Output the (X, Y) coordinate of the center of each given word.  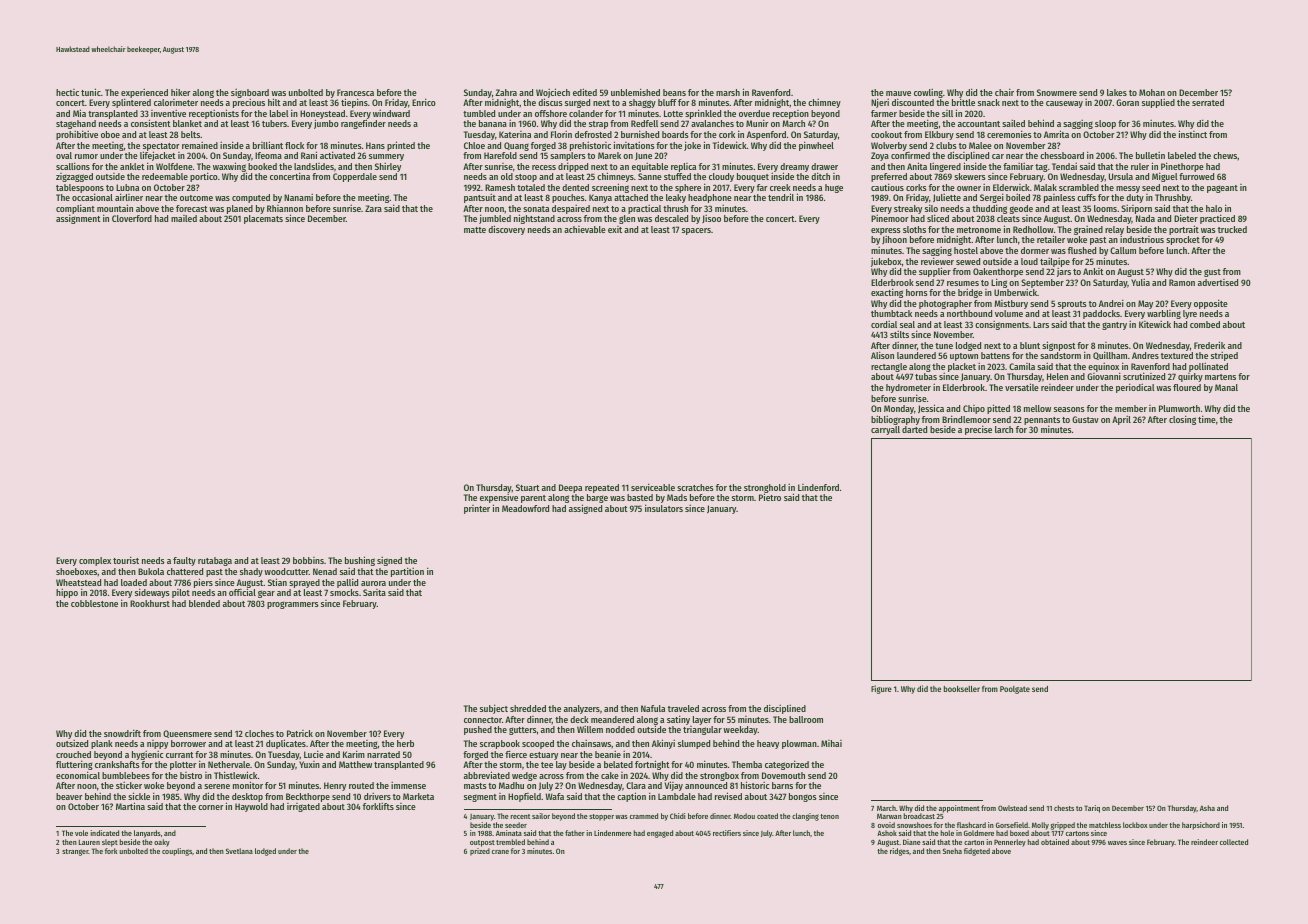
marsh (728, 92)
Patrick (300, 733)
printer (477, 509)
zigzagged (74, 177)
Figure (881, 689)
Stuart (528, 487)
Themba (747, 764)
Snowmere (1057, 92)
